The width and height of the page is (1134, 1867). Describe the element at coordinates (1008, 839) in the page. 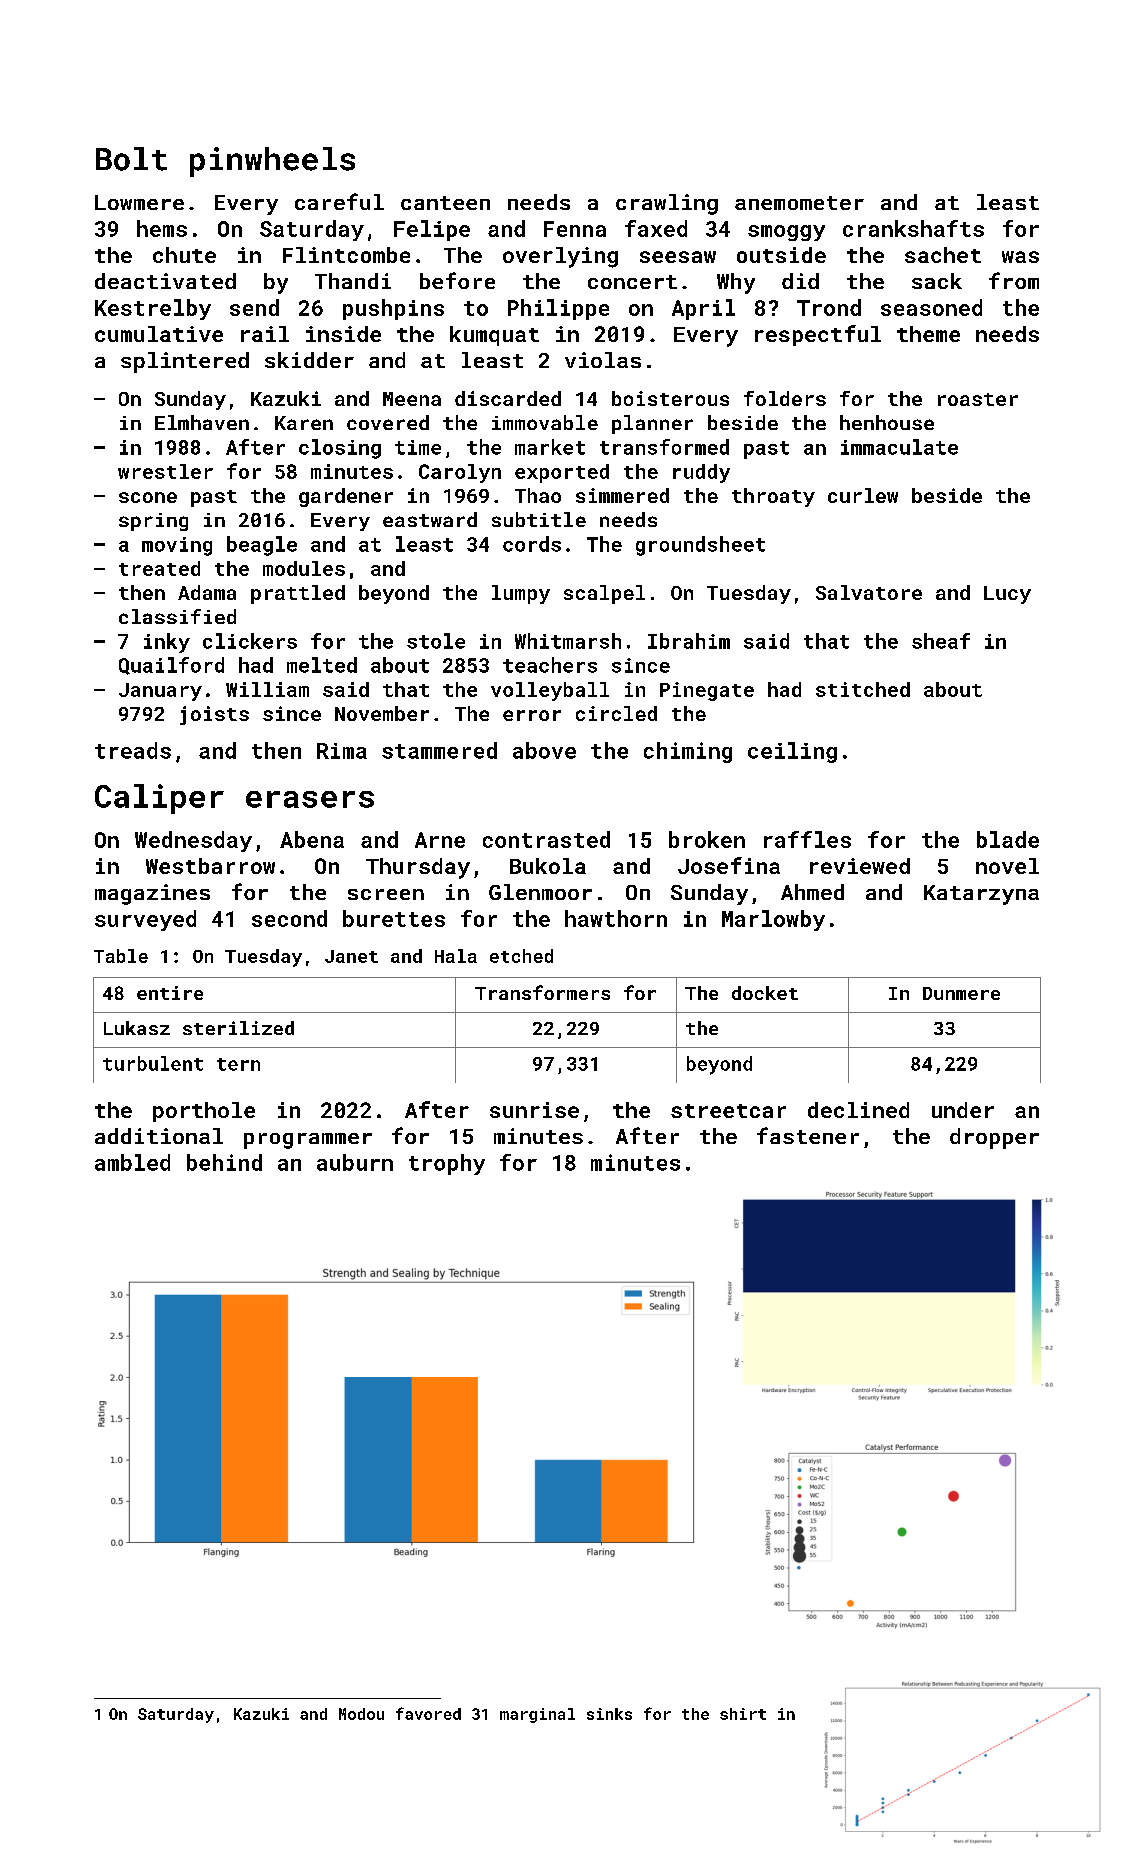

I see `blade` at that location.
